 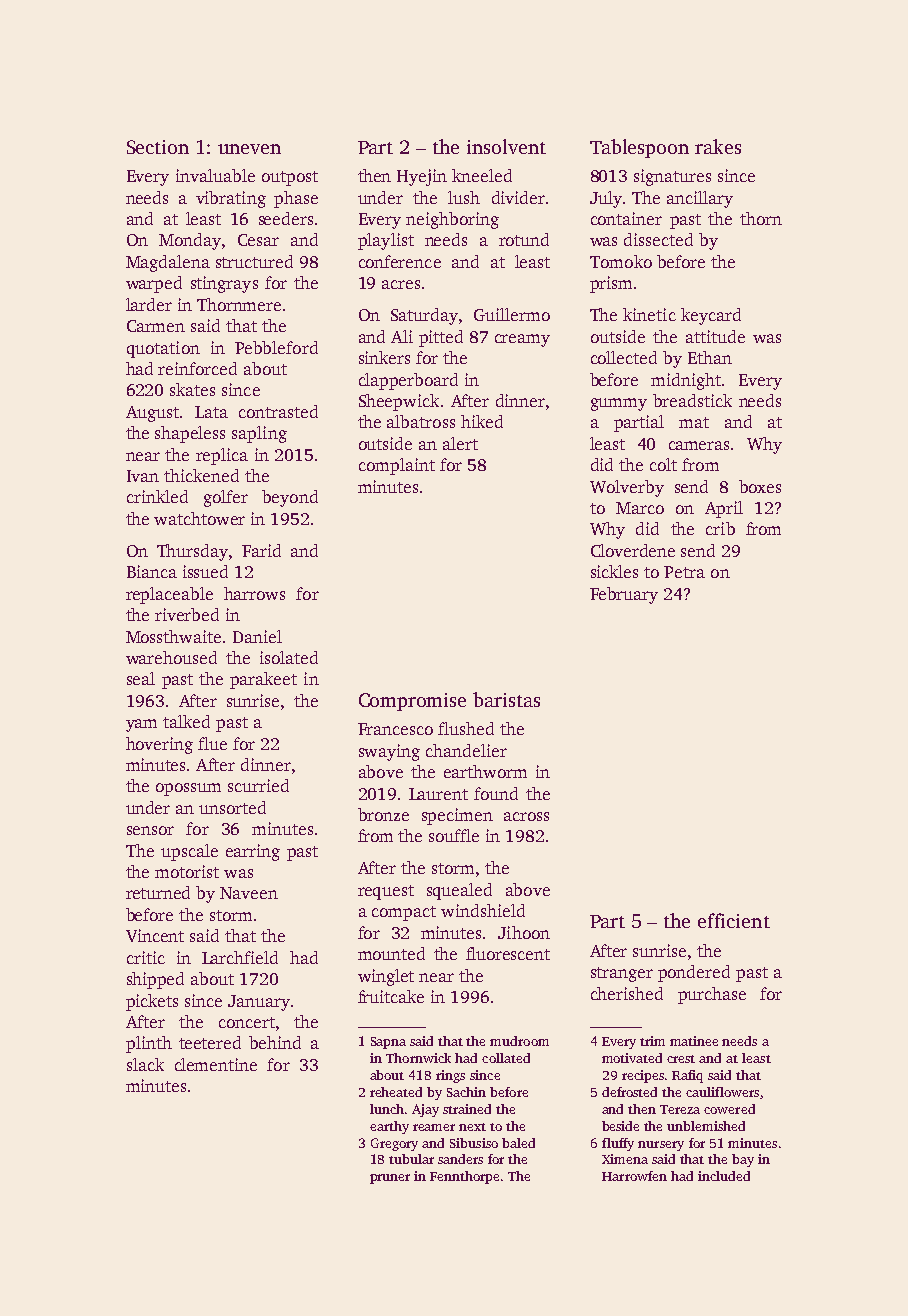 What do you see at coordinates (199, 518) in the image?
I see `watchtower` at bounding box center [199, 518].
